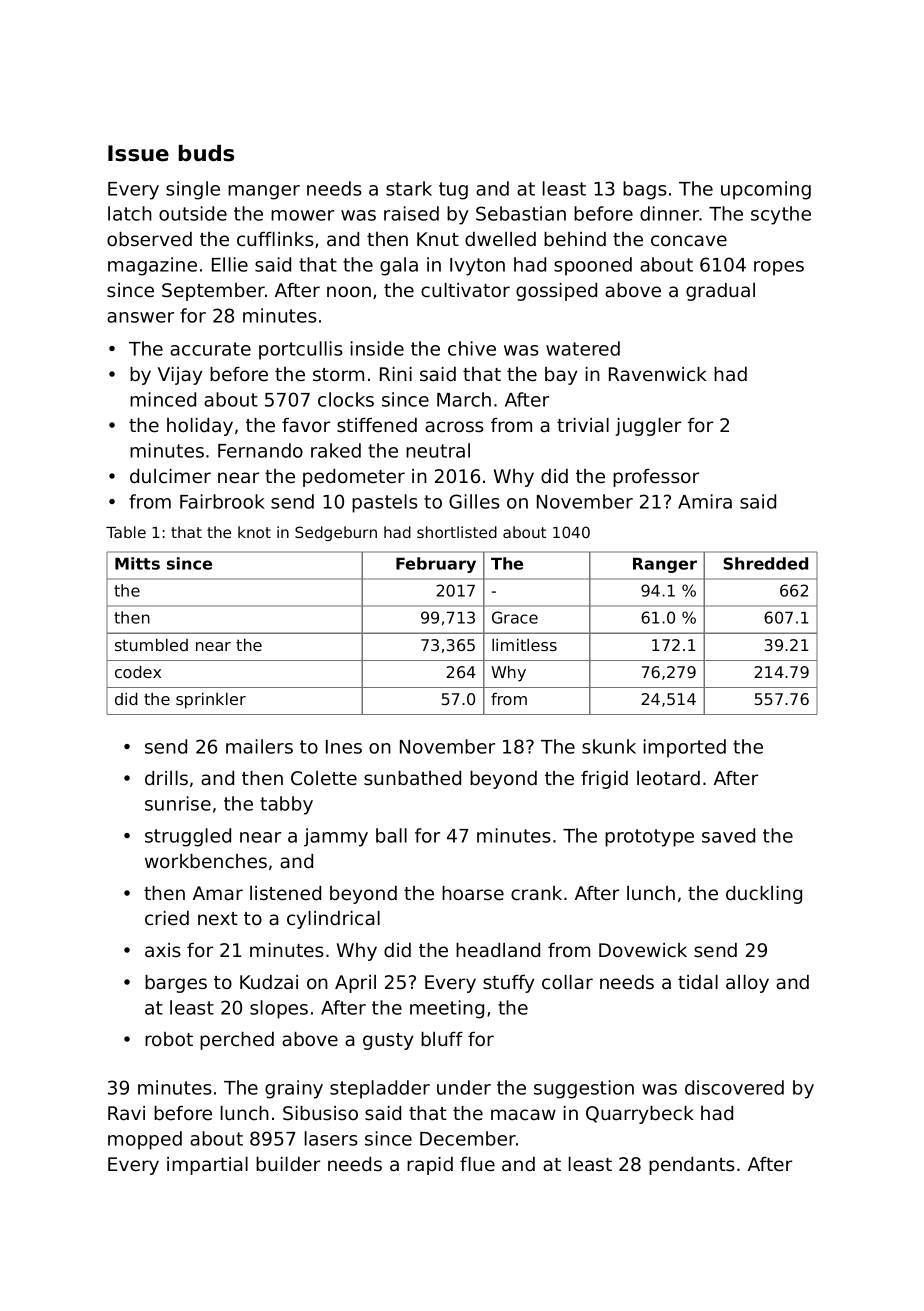 The image size is (924, 1311). Describe the element at coordinates (705, 501) in the screenshot. I see `Amira` at that location.
